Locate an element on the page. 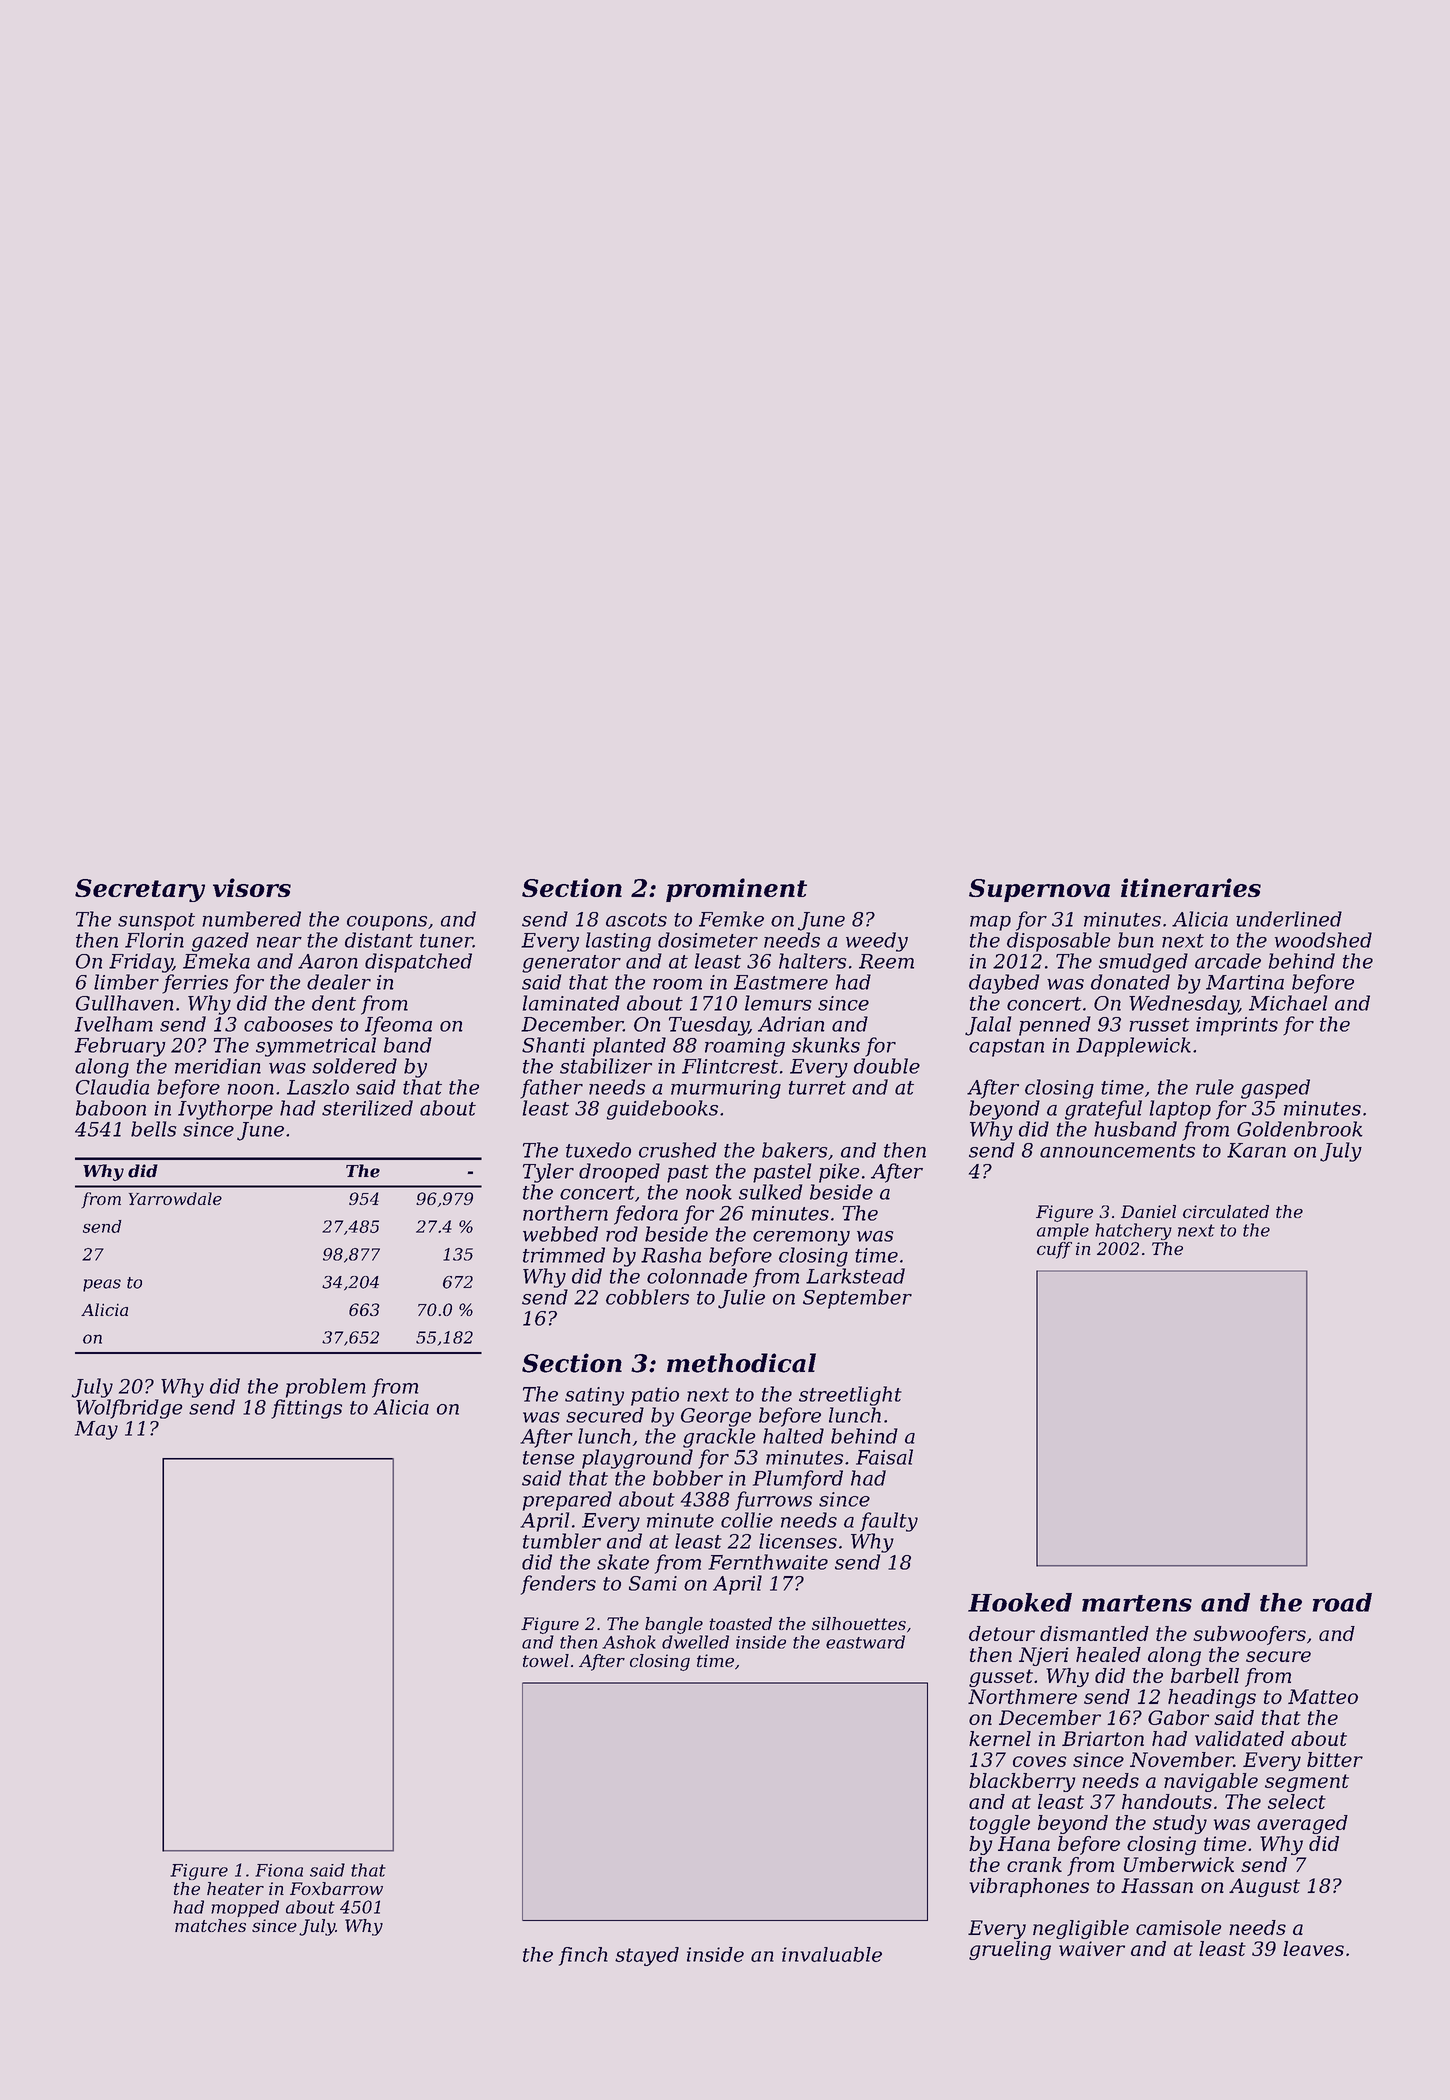  road is located at coordinates (1342, 1602).
